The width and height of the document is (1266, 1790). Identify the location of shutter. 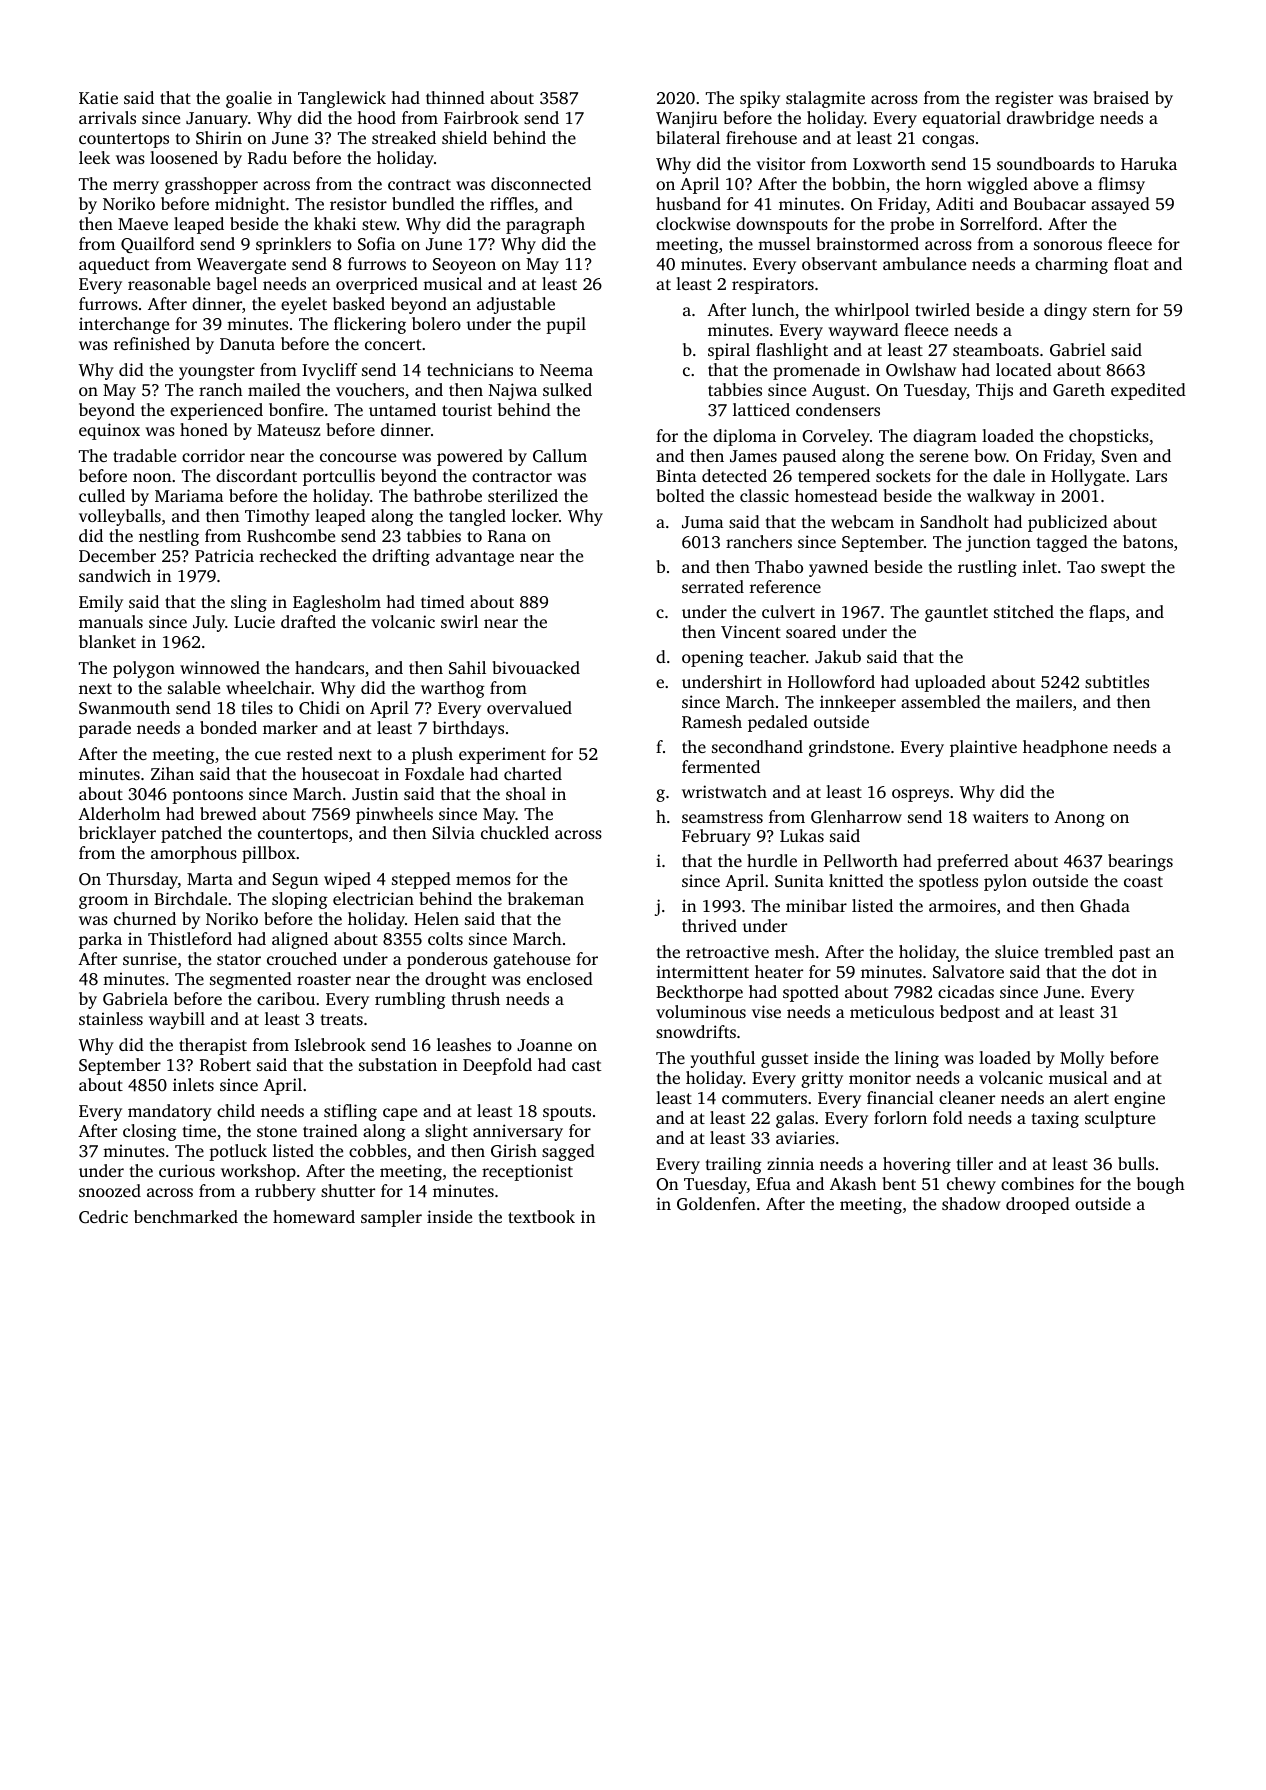
(348, 1190).
